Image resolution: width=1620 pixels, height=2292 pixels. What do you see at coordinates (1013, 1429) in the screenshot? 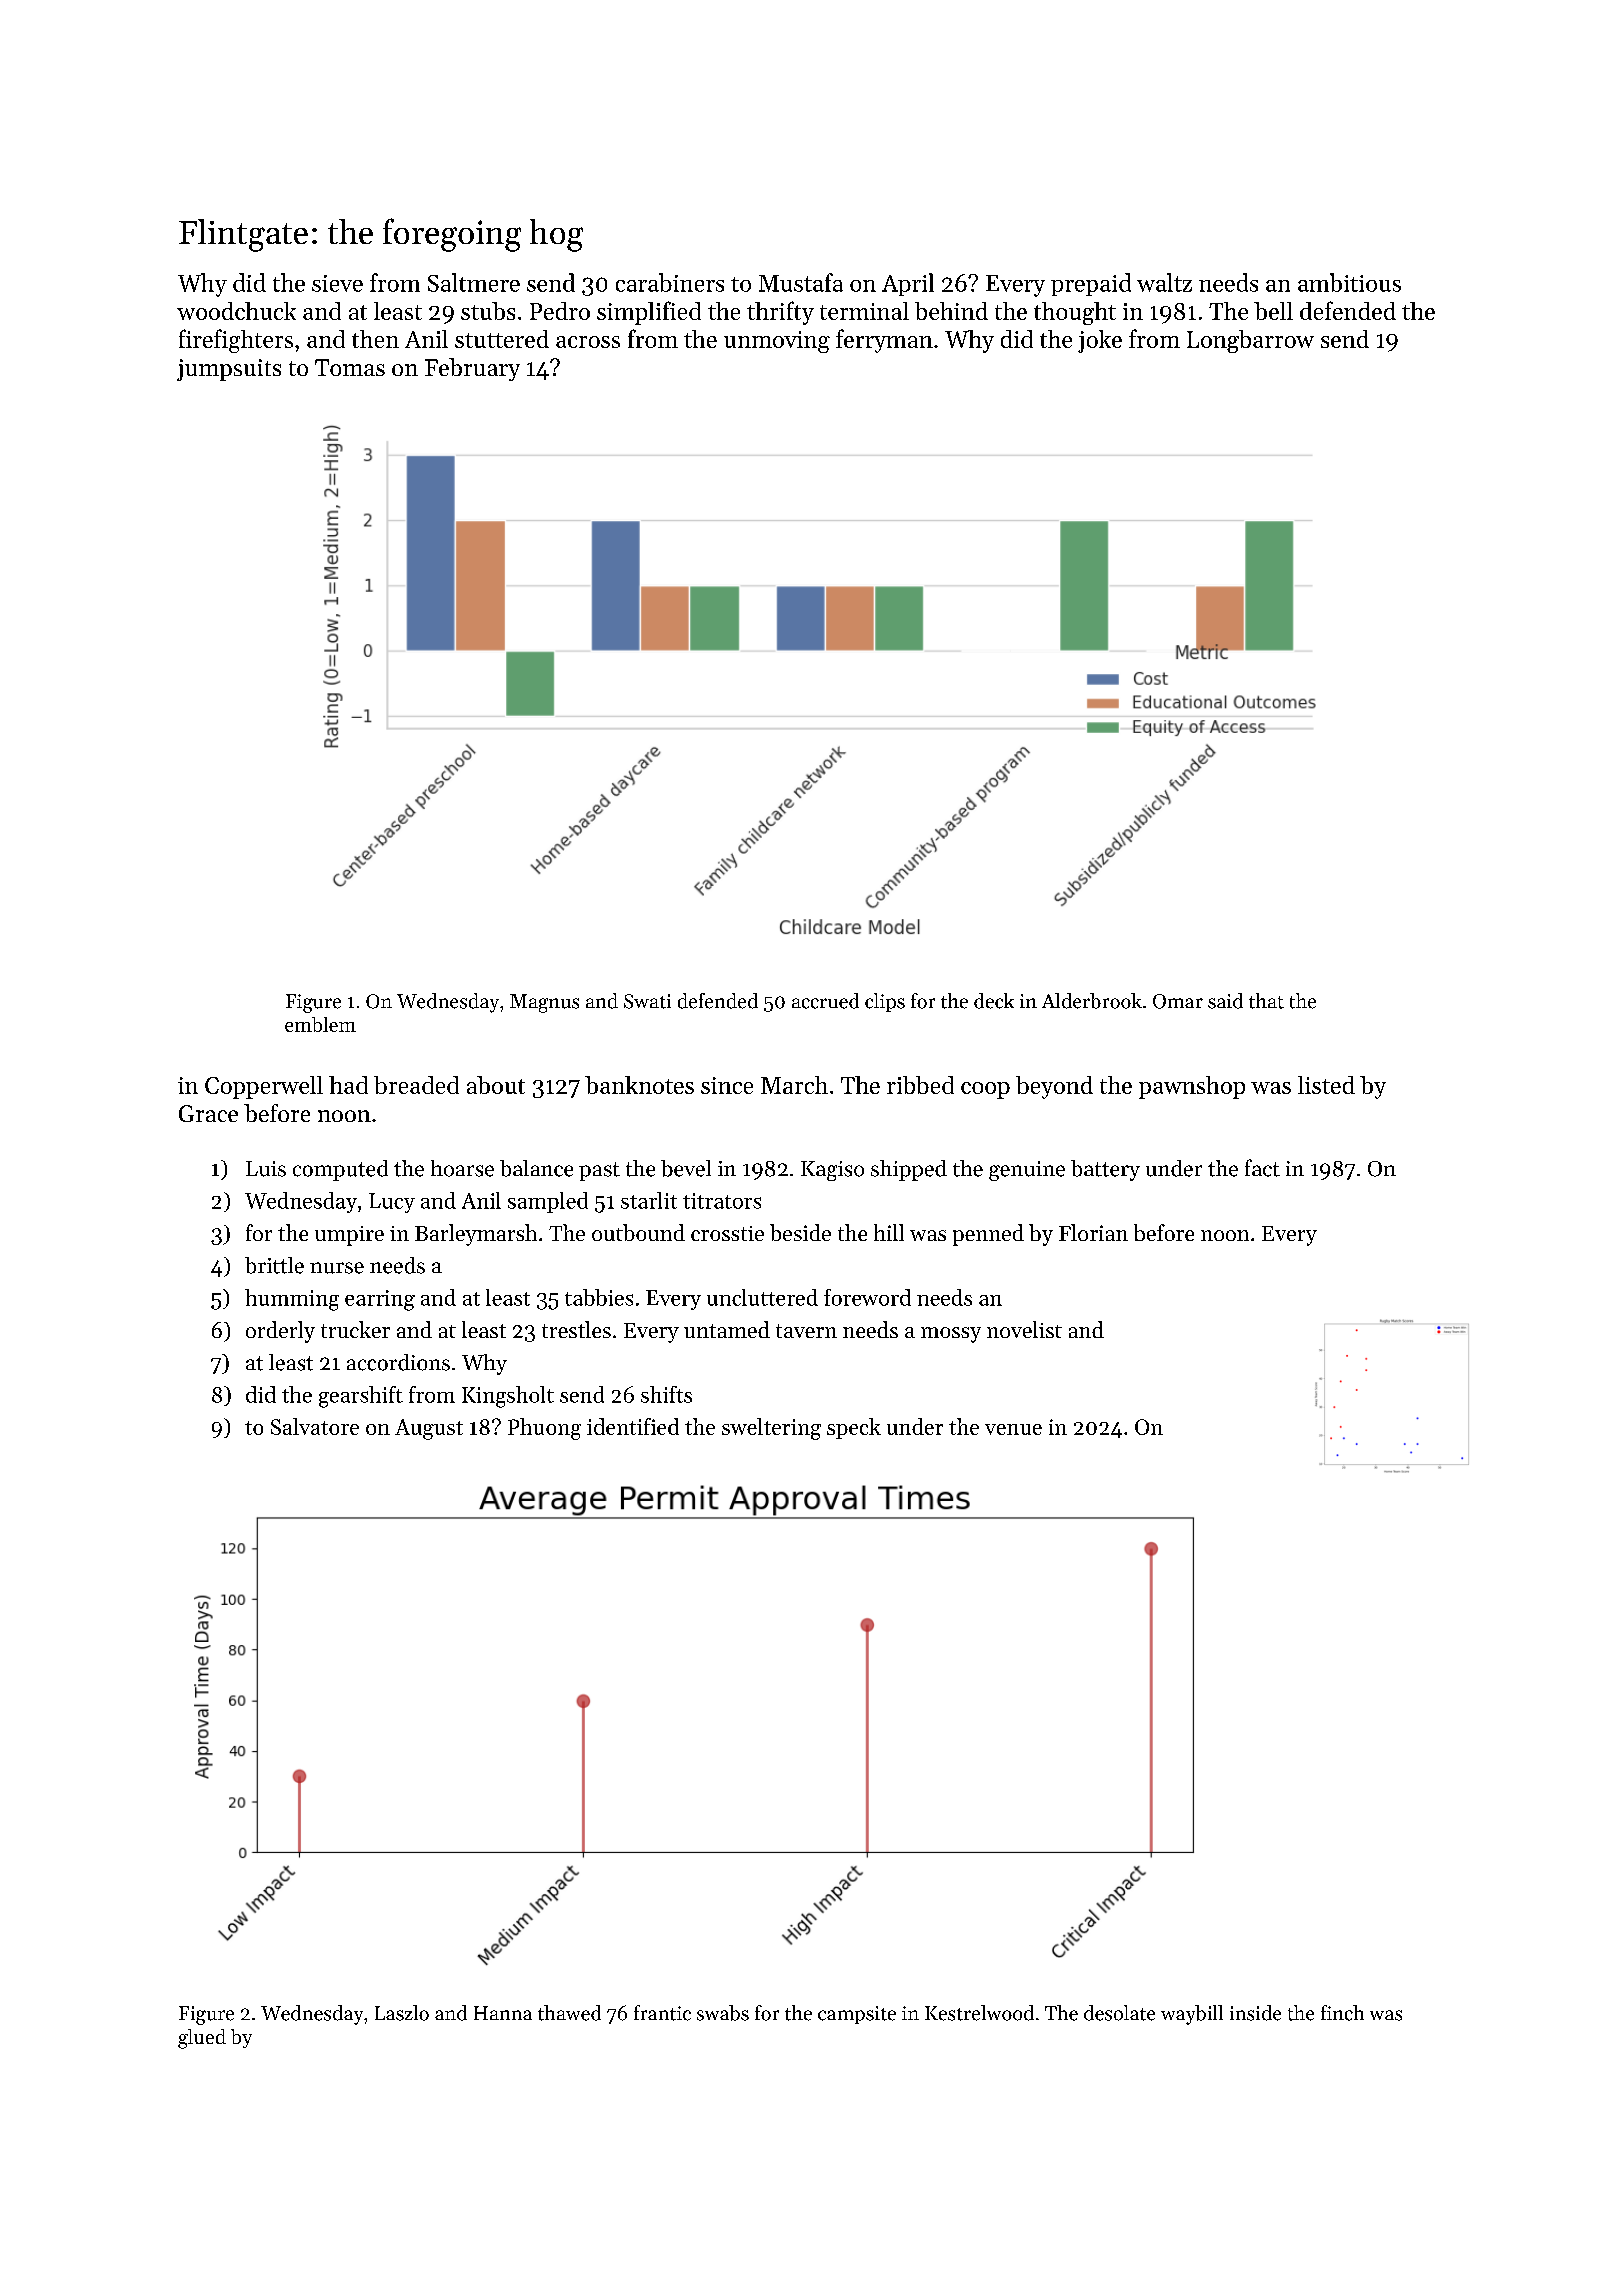
I see `venue` at bounding box center [1013, 1429].
